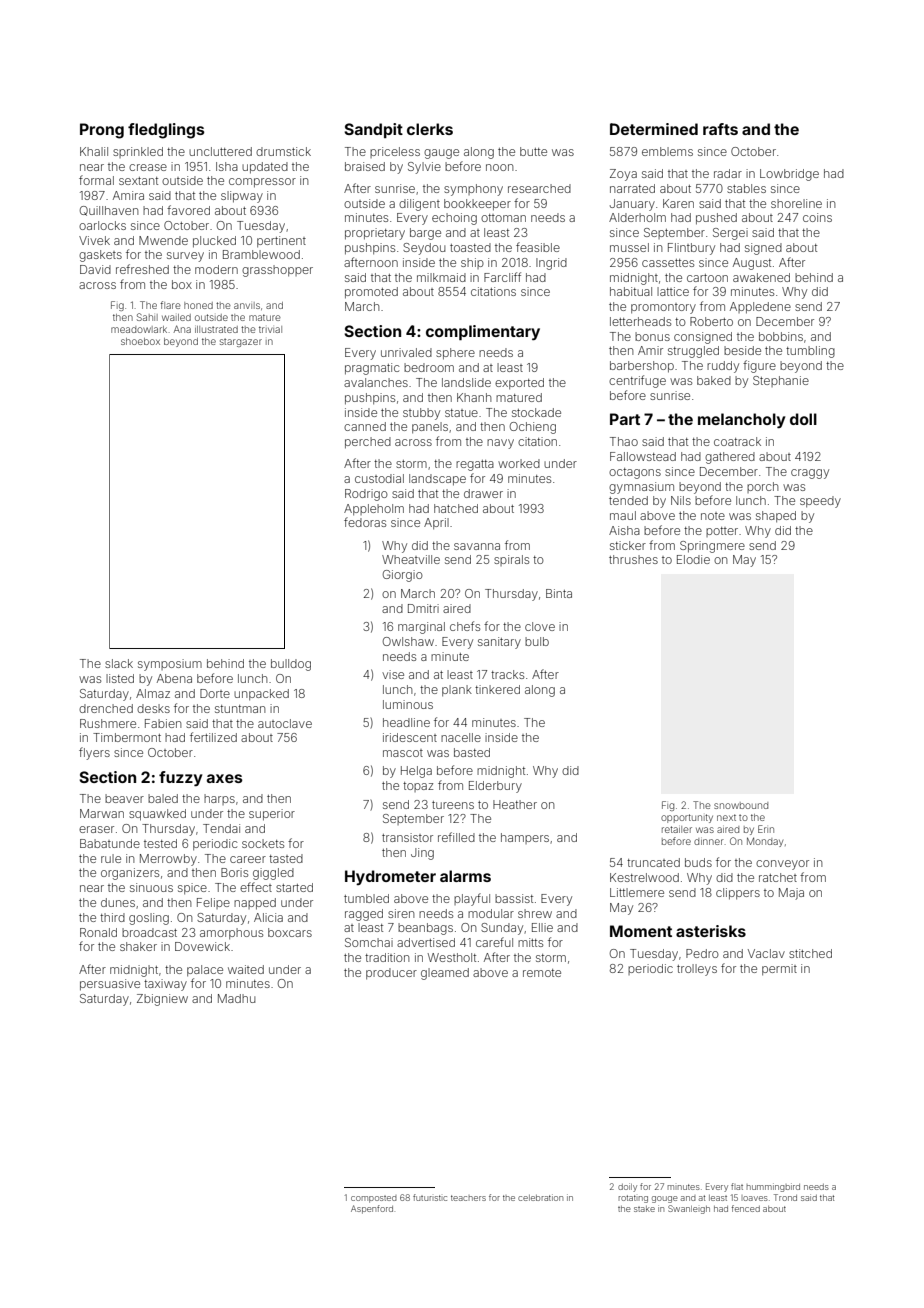  I want to click on symphony, so click(473, 190).
